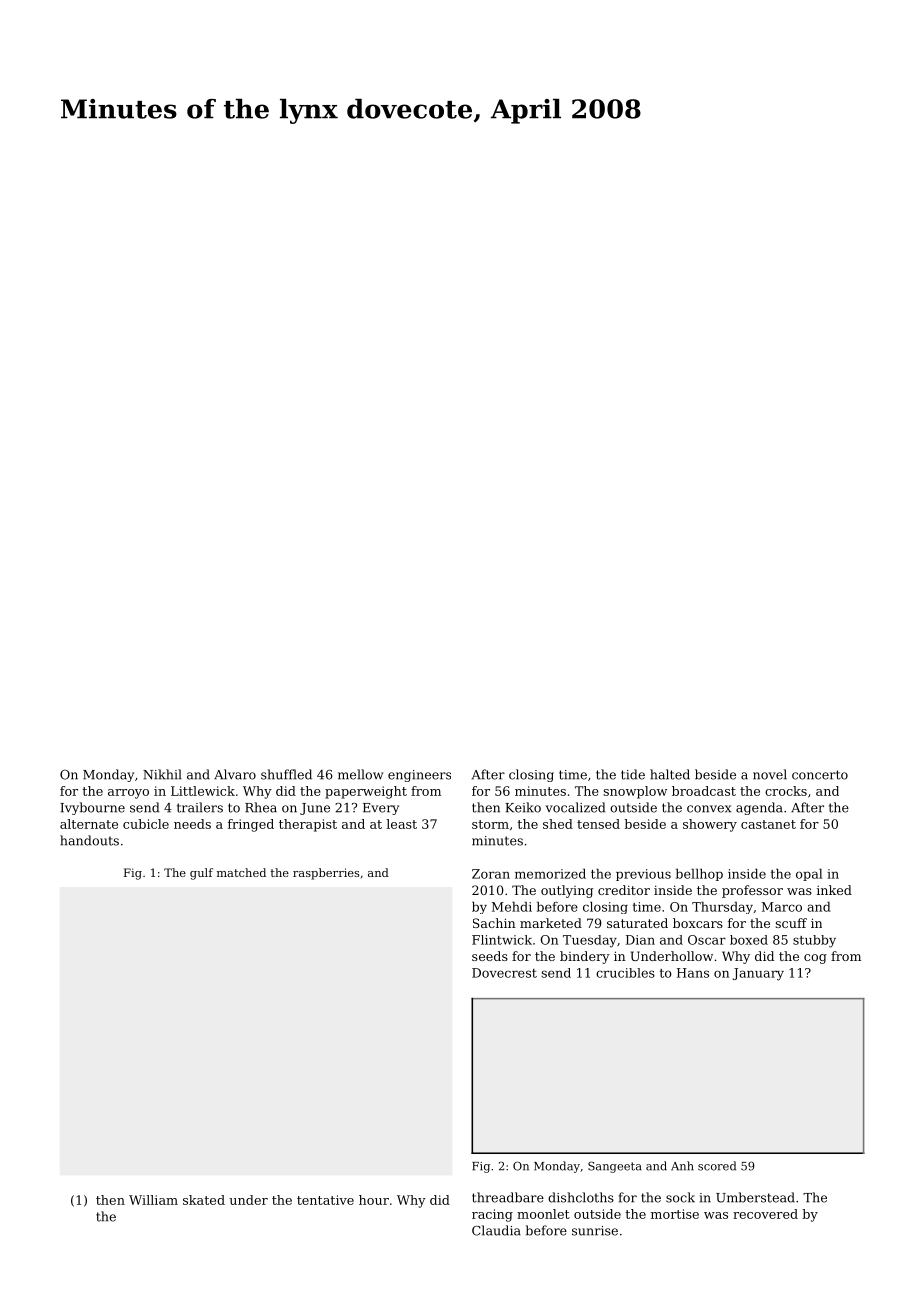  I want to click on creditor, so click(624, 890).
